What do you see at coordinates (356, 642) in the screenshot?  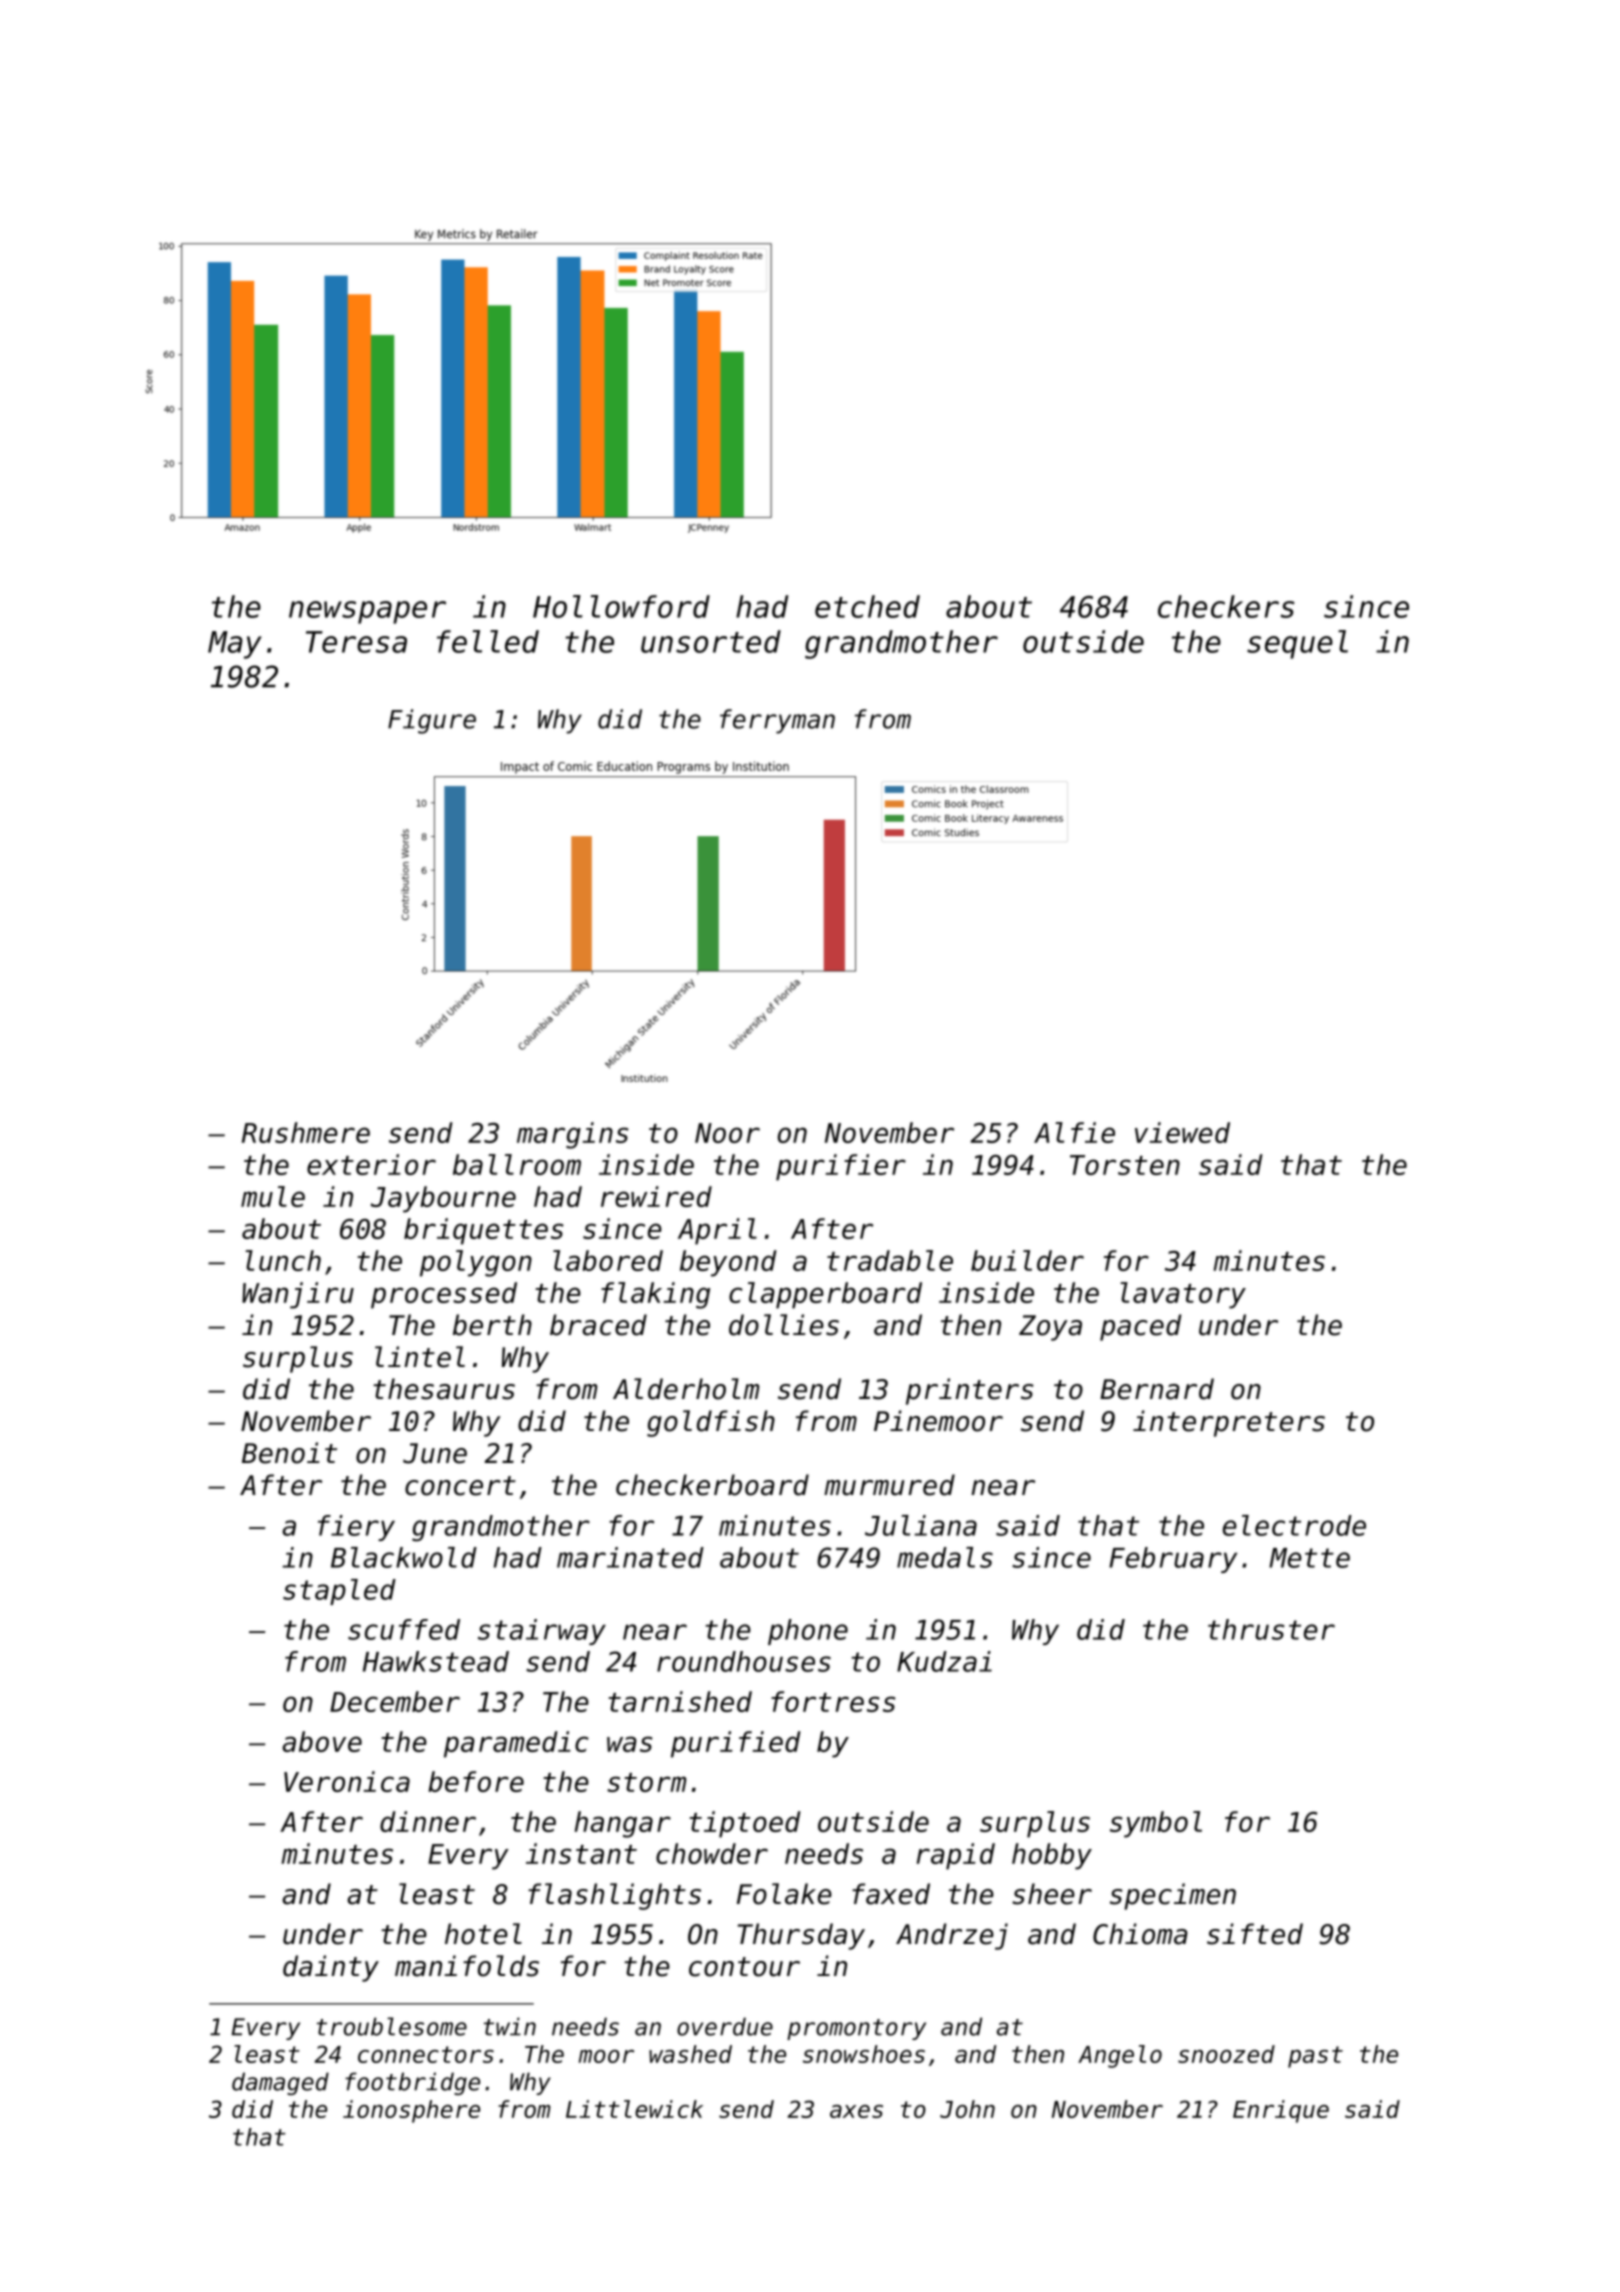 I see `Teresa` at bounding box center [356, 642].
